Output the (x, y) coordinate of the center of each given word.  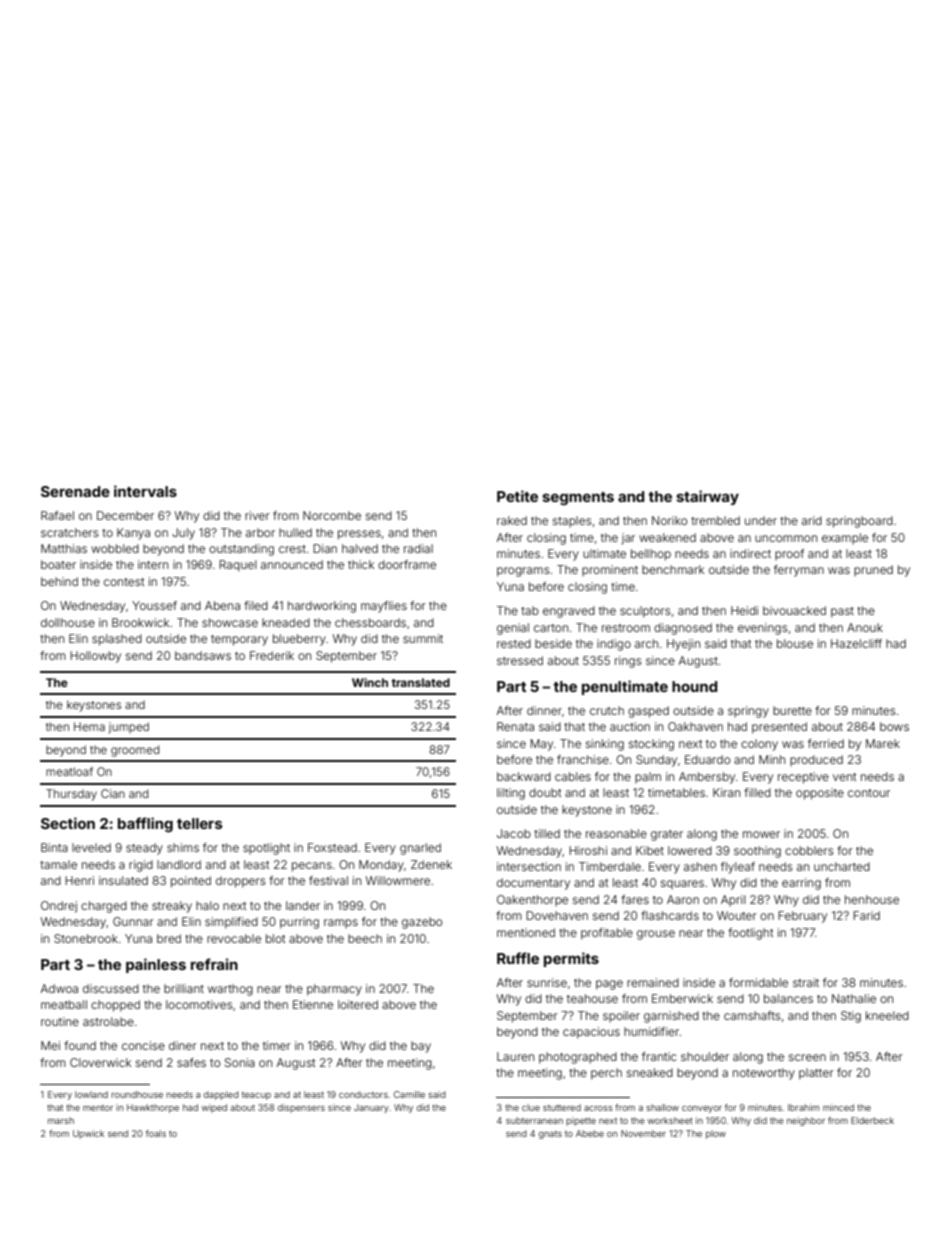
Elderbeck (872, 1120)
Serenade (75, 491)
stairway (707, 497)
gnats (550, 1135)
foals (156, 1133)
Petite (517, 496)
